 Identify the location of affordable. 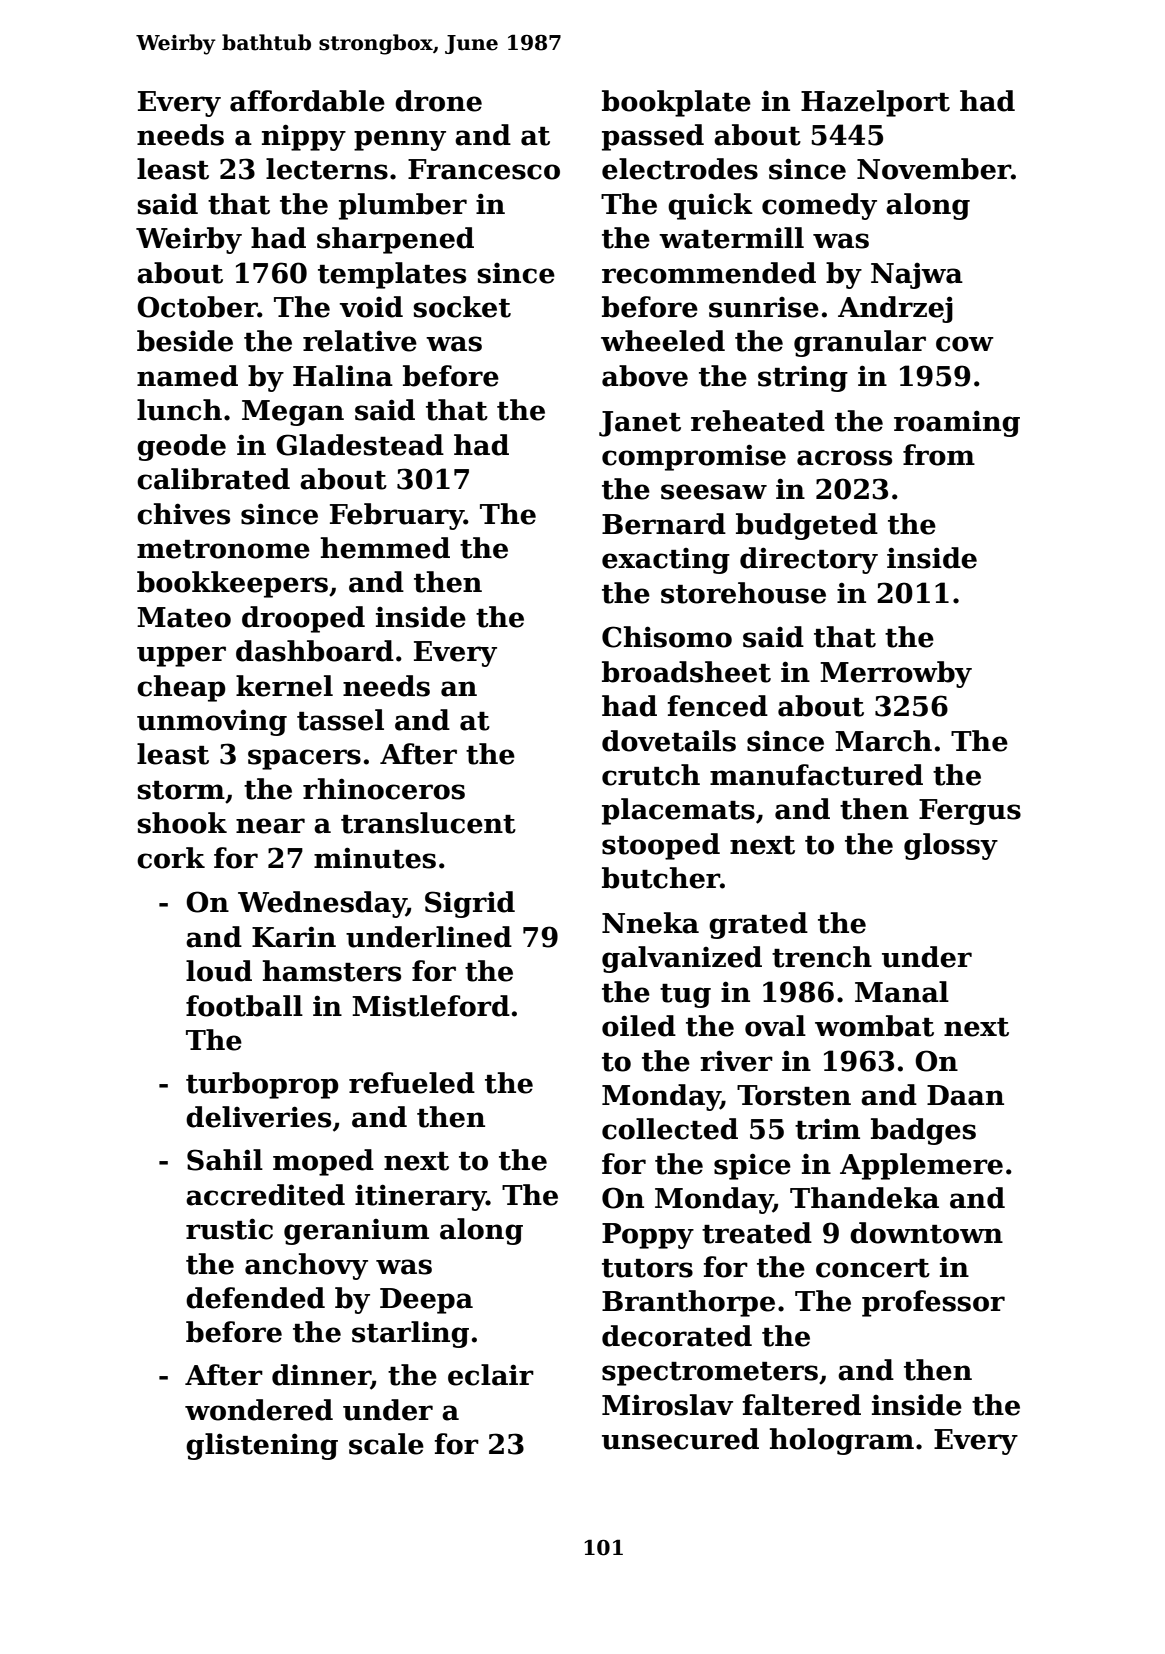
(307, 101).
